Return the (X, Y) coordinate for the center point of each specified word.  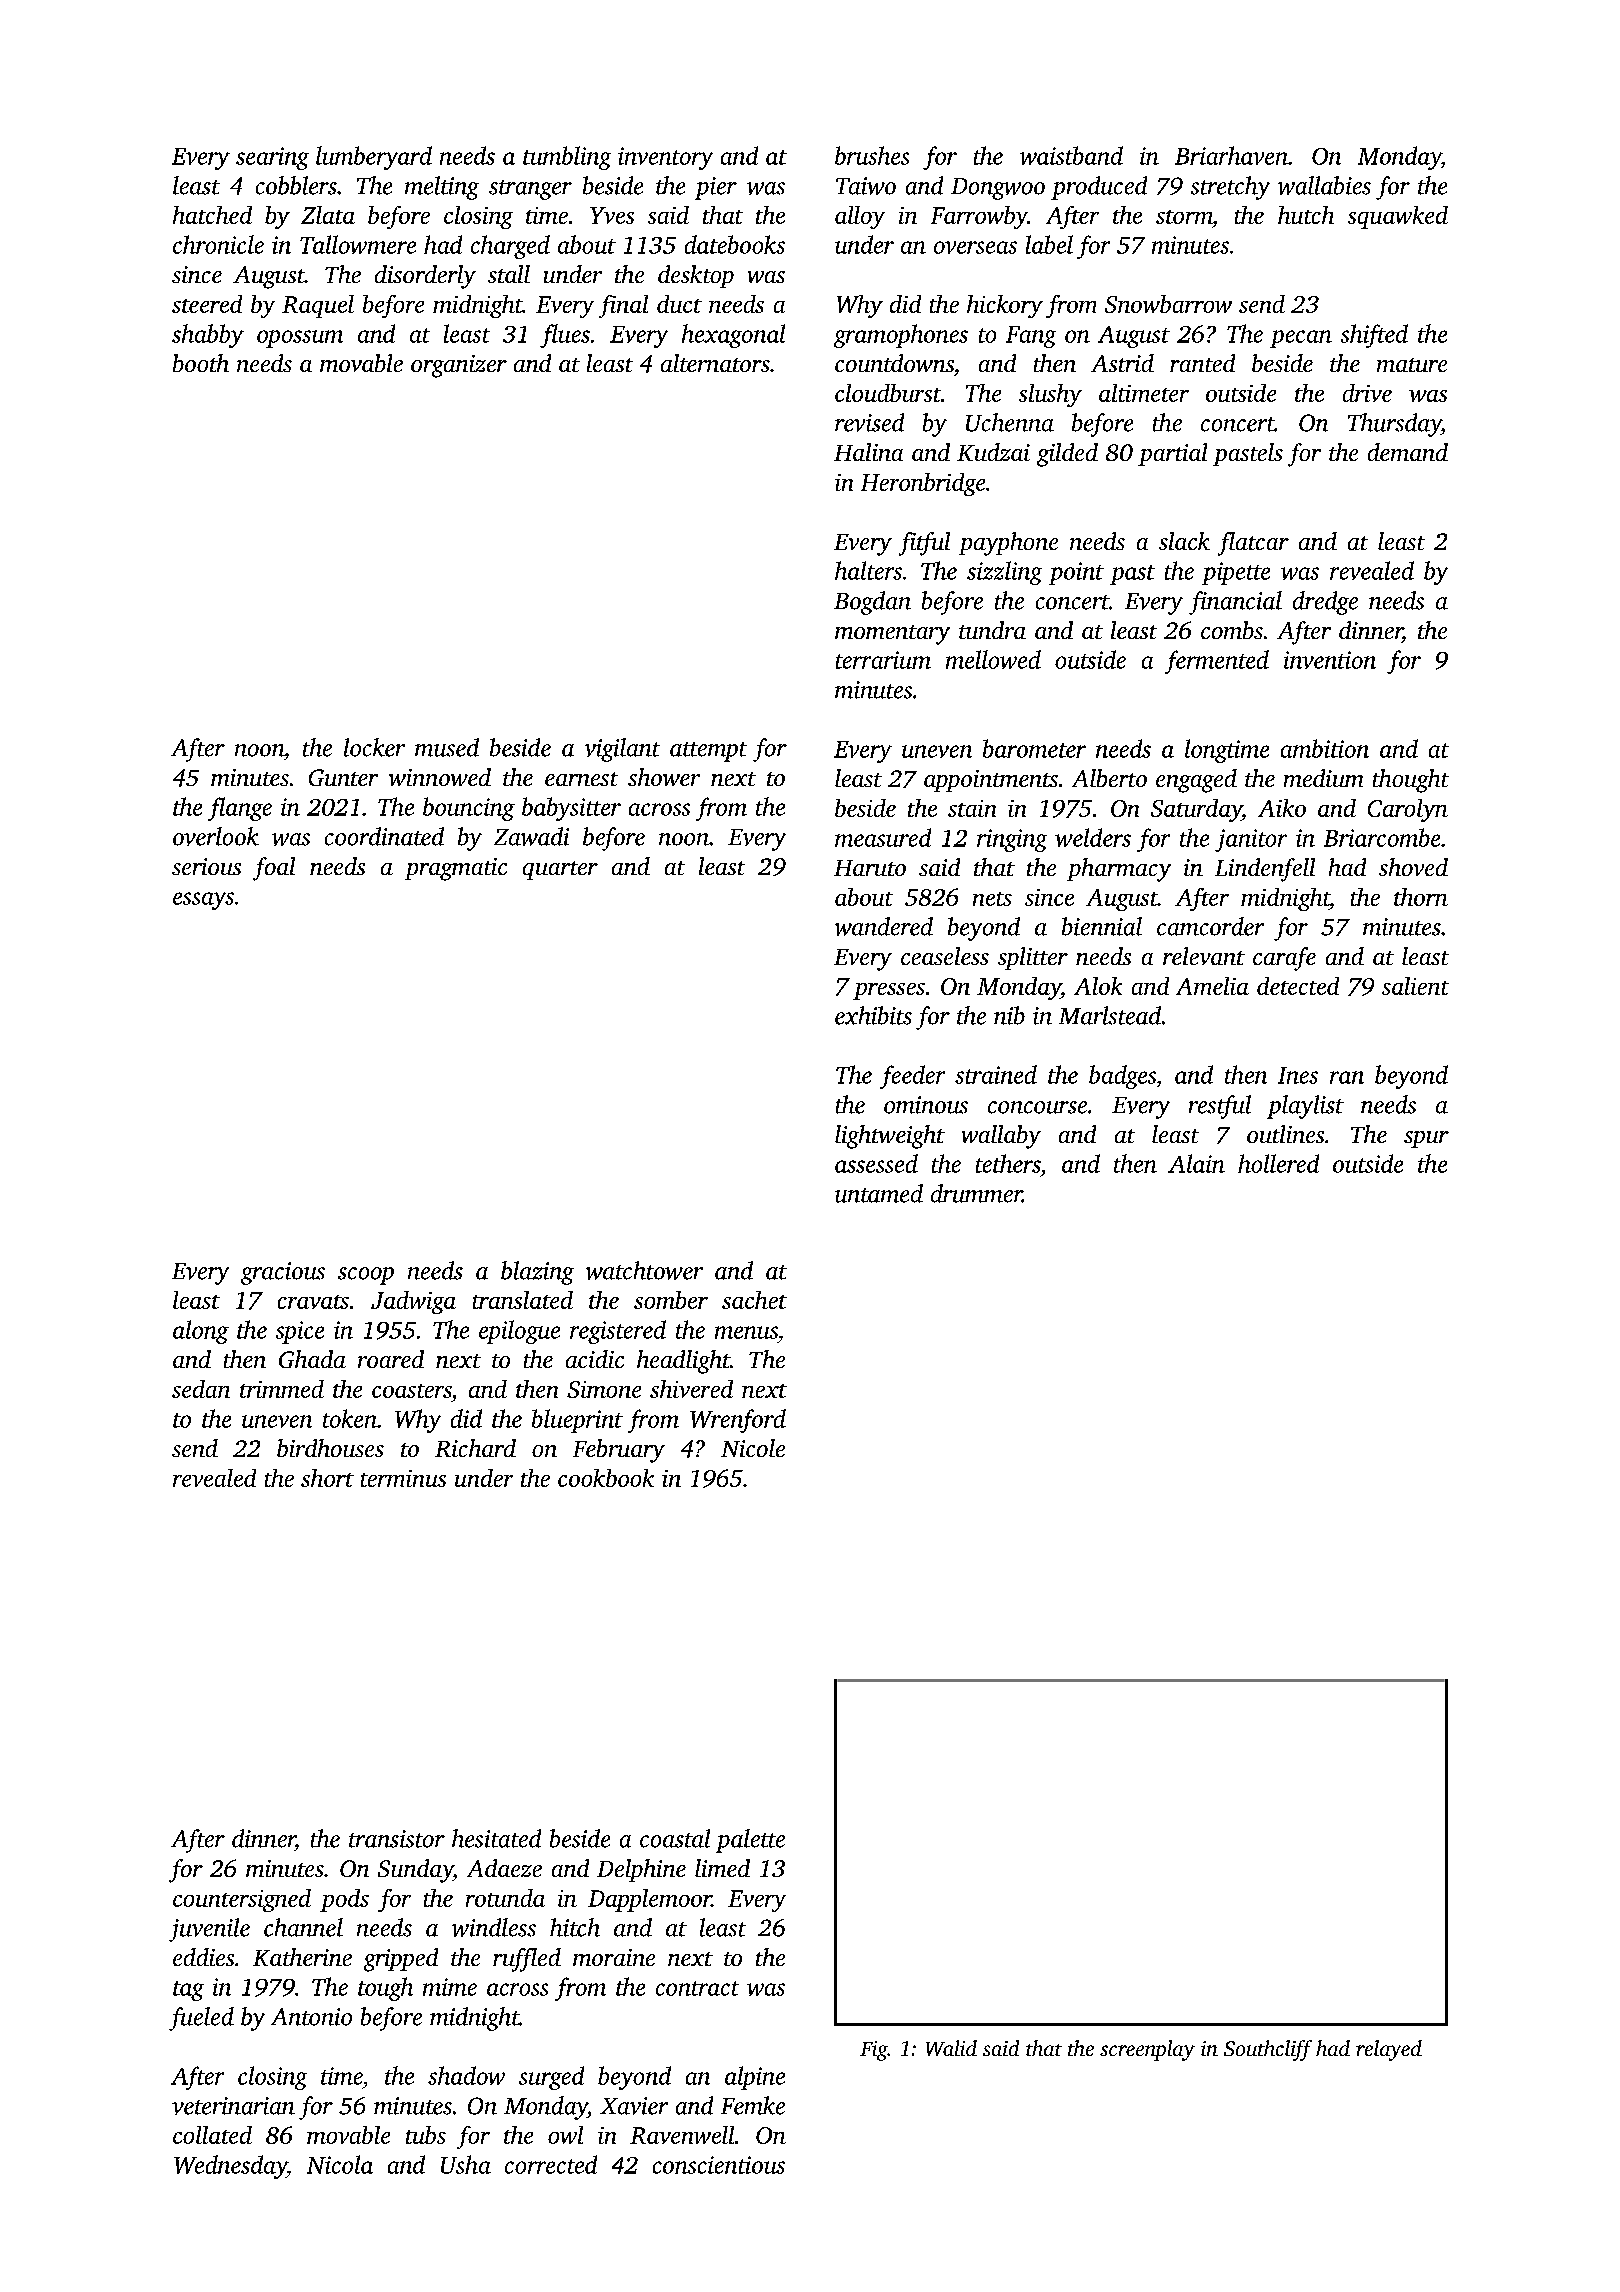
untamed (879, 1193)
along (201, 1332)
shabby (208, 336)
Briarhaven (1231, 155)
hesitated (496, 1838)
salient (1415, 986)
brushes (872, 155)
